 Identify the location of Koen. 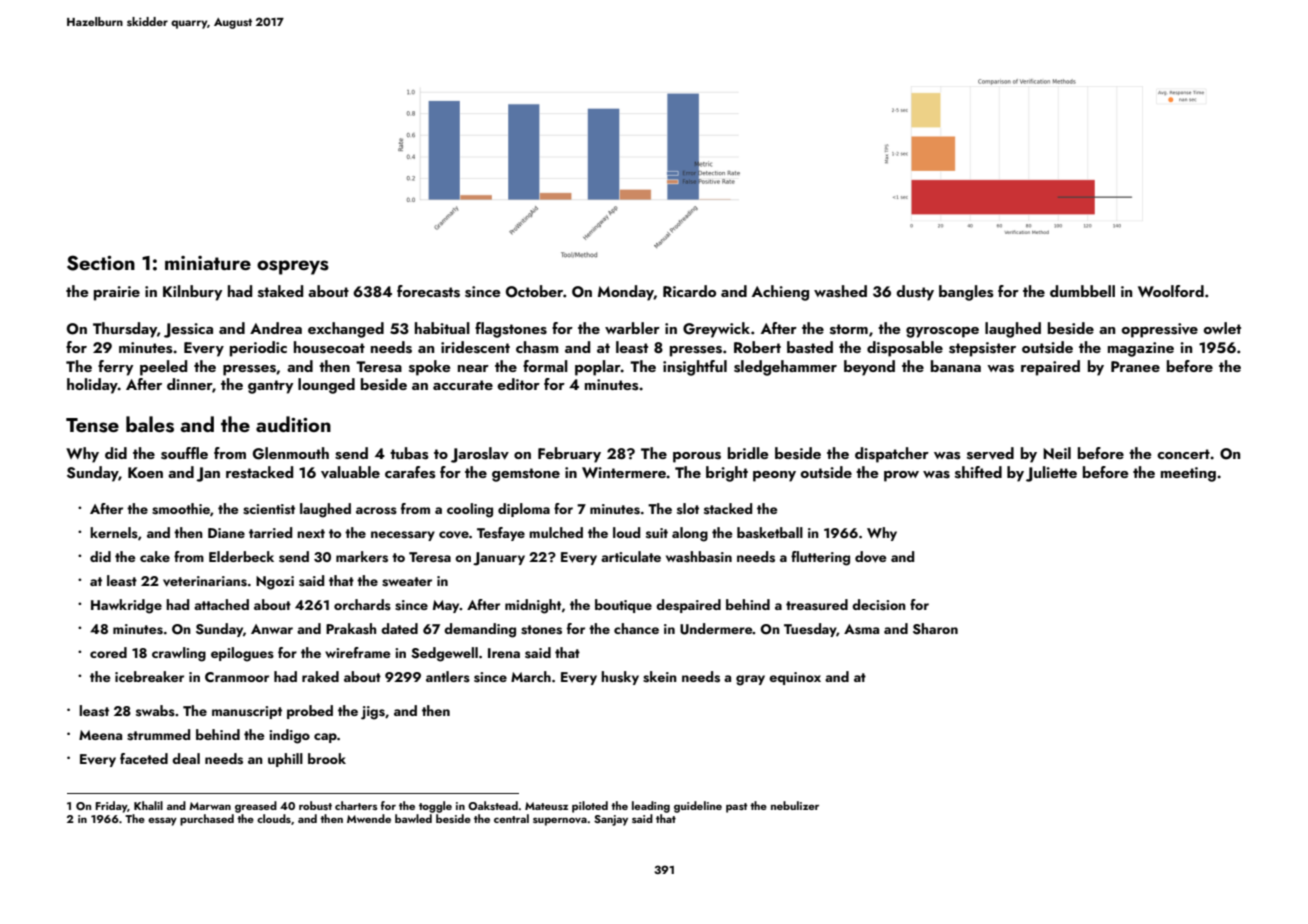
(145, 472).
